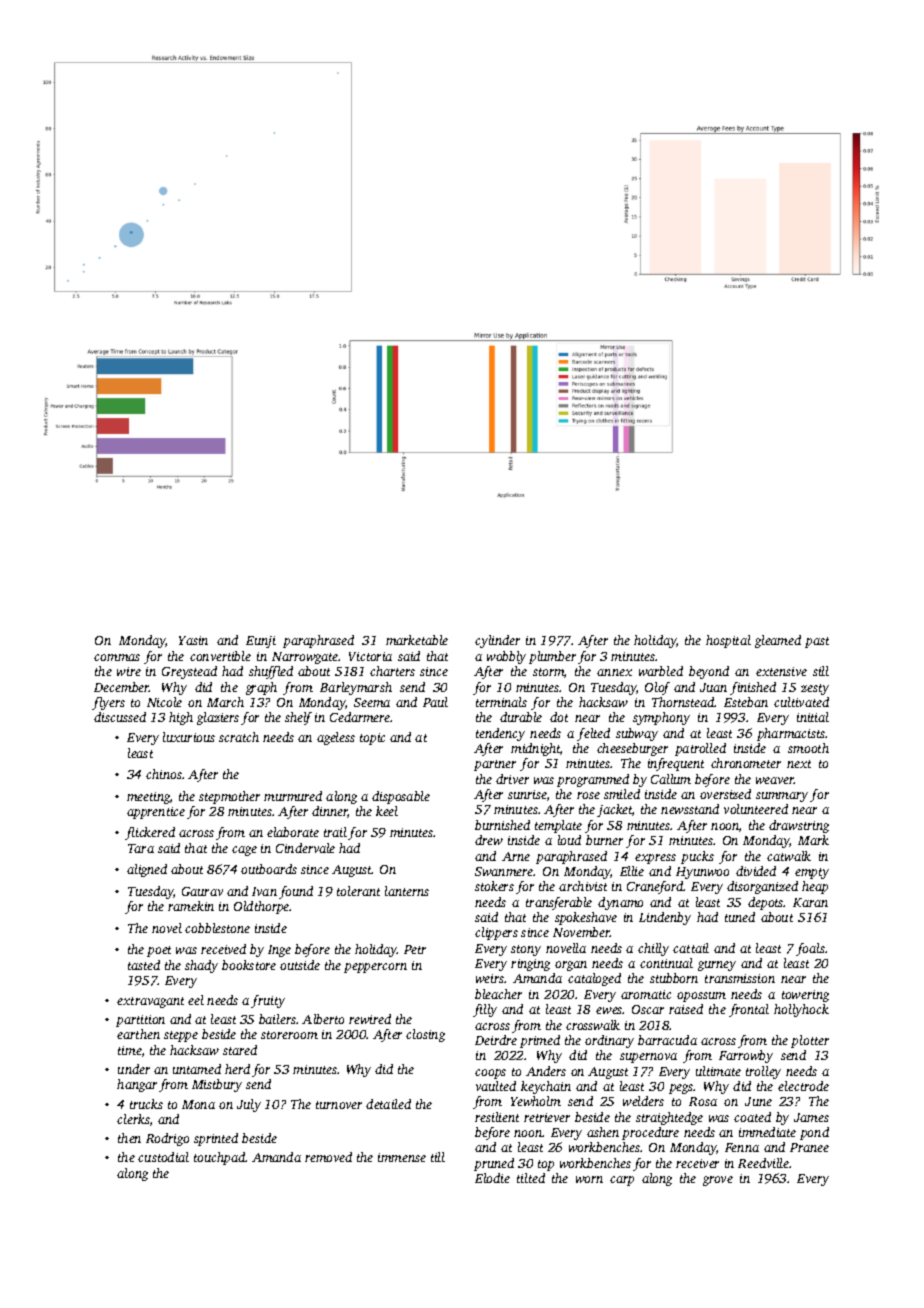 The width and height of the screenshot is (924, 1308). I want to click on cylinder, so click(497, 641).
